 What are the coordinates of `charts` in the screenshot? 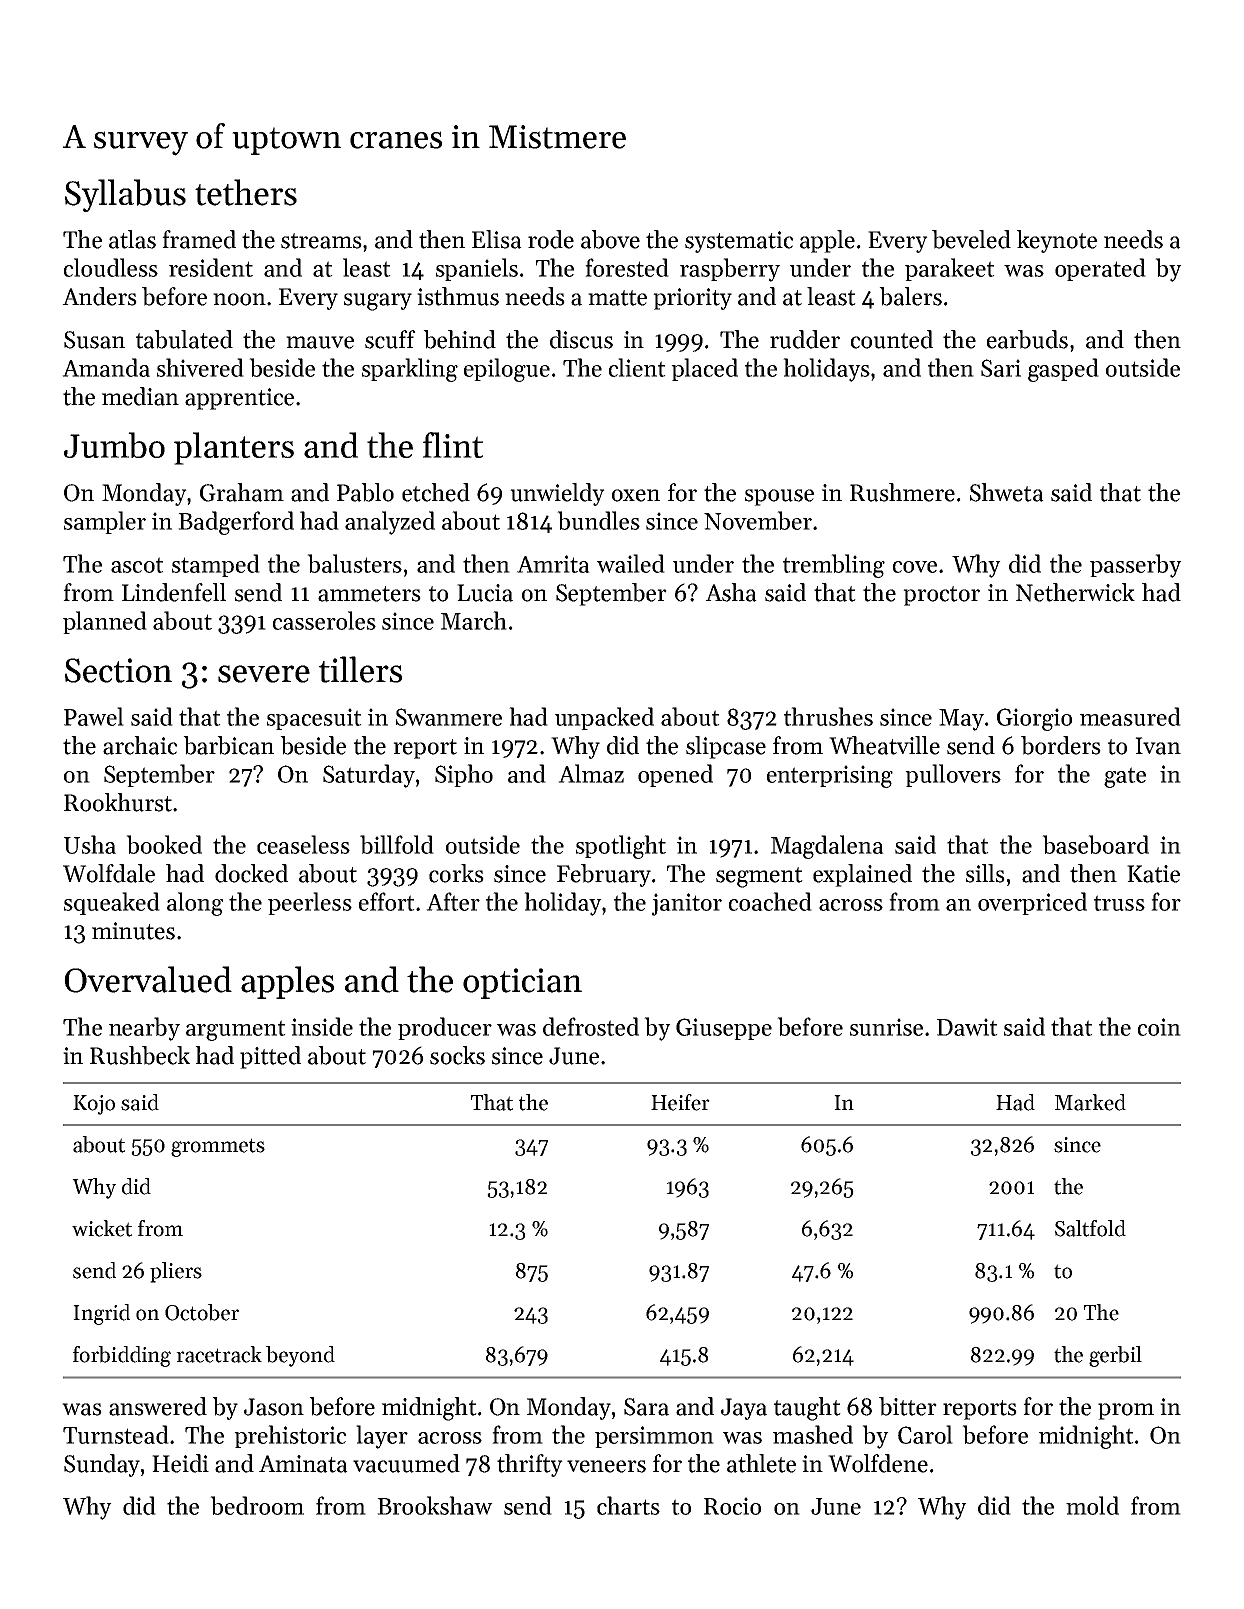 It's located at (628, 1505).
